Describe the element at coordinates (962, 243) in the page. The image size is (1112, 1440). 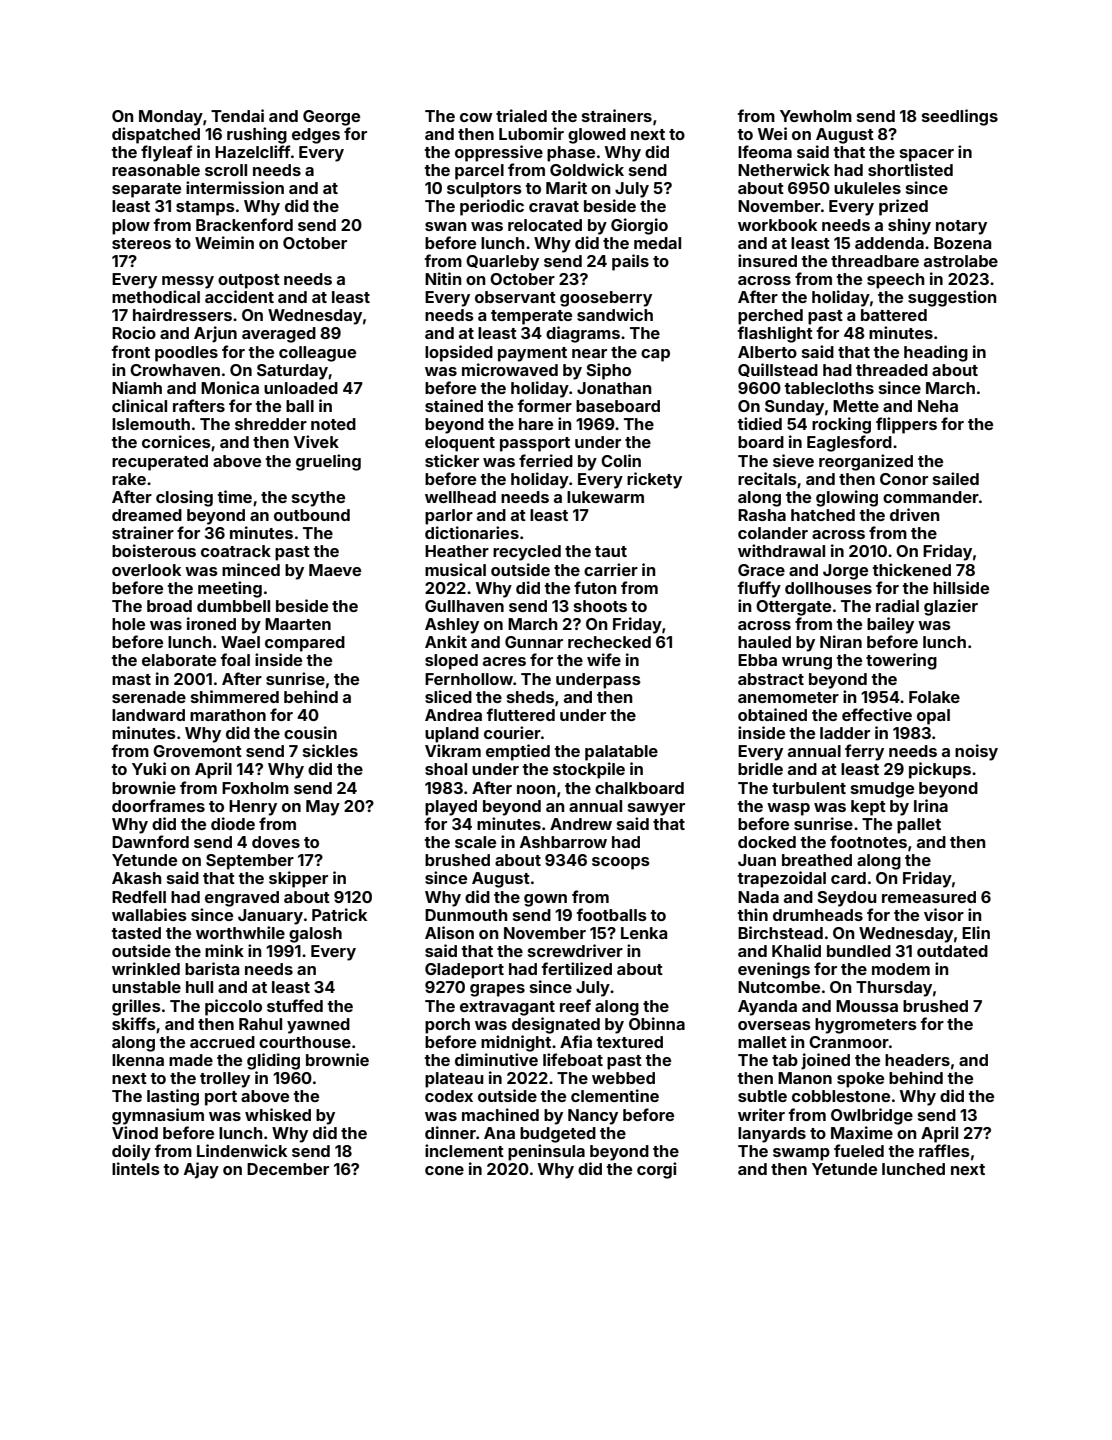
I see `Bozena` at that location.
